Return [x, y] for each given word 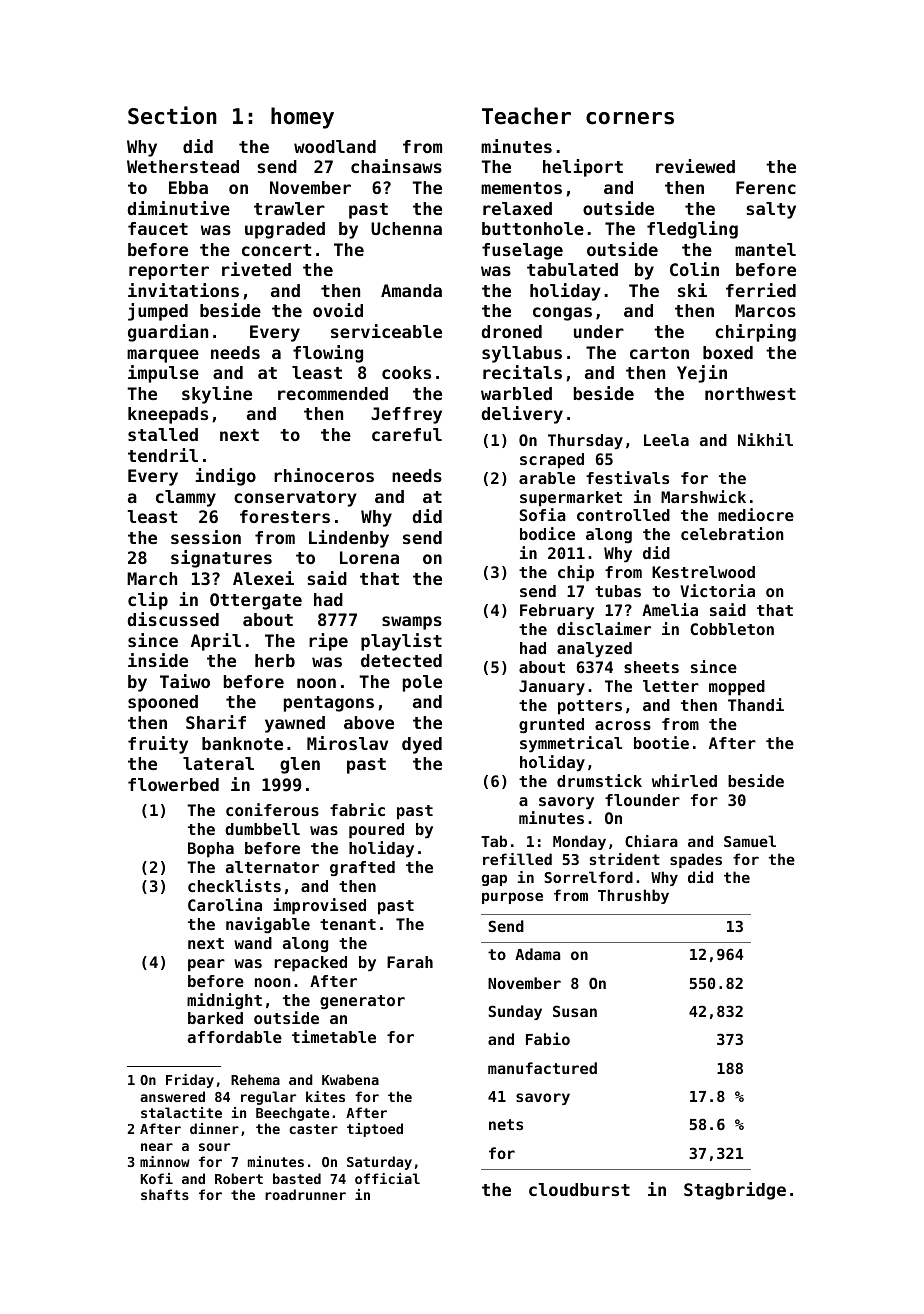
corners [630, 118]
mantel [765, 249]
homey [302, 118]
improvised [319, 906]
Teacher [526, 116]
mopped [737, 688]
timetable [334, 1036]
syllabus [522, 354]
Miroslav [347, 743]
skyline [217, 395]
